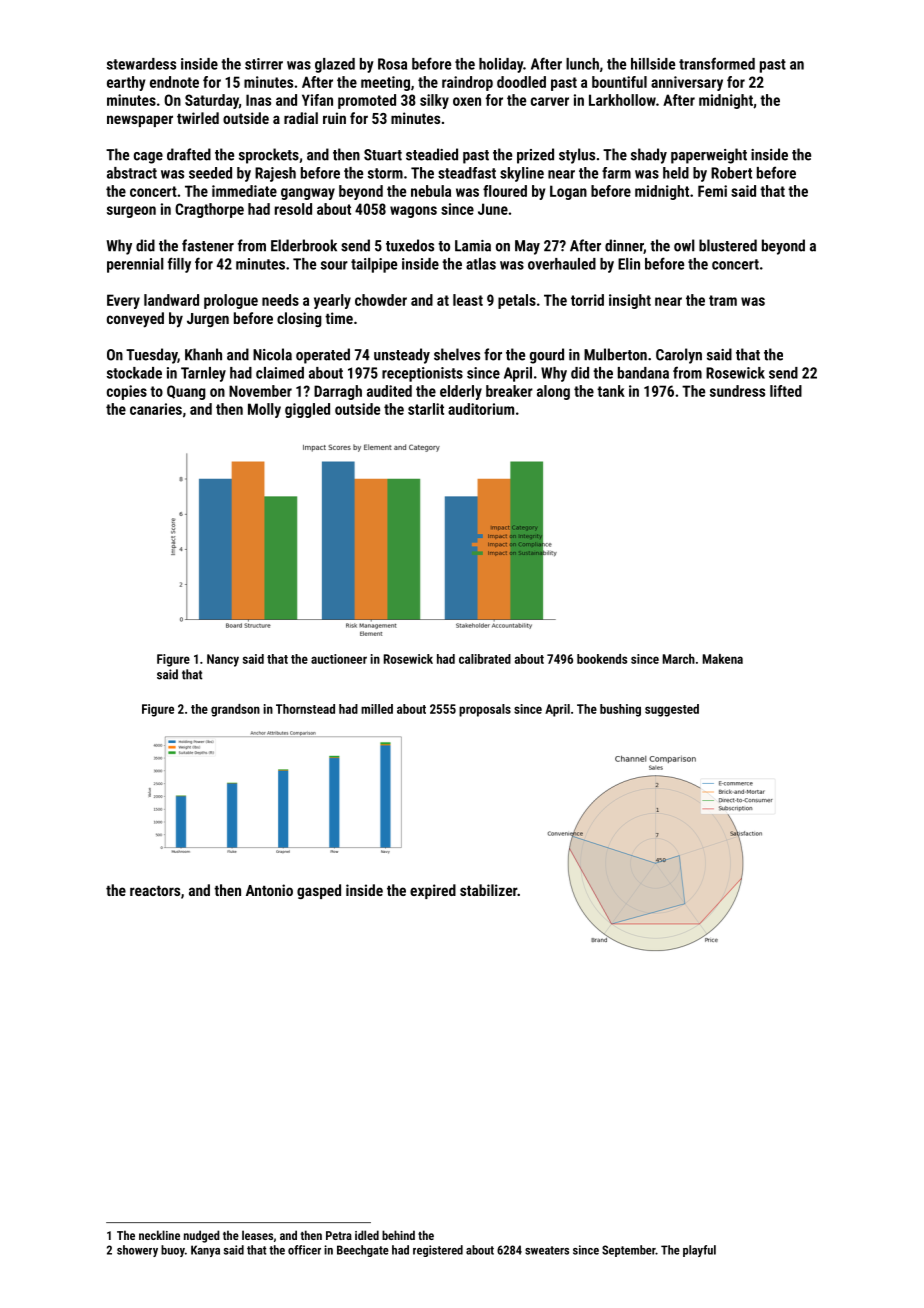 The width and height of the page is (924, 1308). I want to click on Makena, so click(723, 659).
